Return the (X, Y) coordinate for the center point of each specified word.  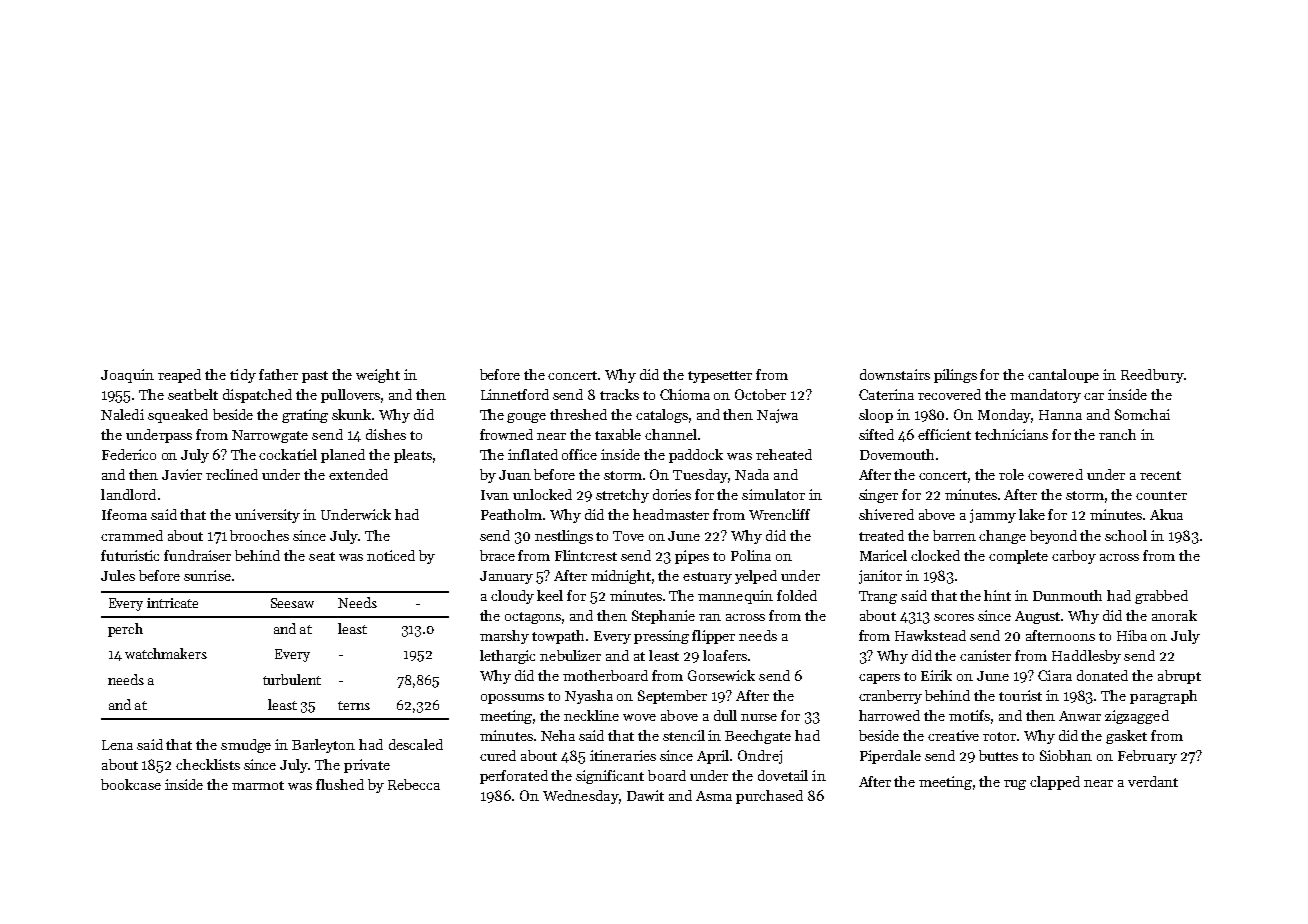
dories (672, 494)
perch (125, 630)
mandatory (1045, 396)
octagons (533, 618)
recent (1160, 475)
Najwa (777, 416)
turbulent (292, 679)
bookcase (131, 784)
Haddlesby (1086, 657)
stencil (684, 735)
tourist (1020, 695)
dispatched (257, 396)
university (267, 516)
